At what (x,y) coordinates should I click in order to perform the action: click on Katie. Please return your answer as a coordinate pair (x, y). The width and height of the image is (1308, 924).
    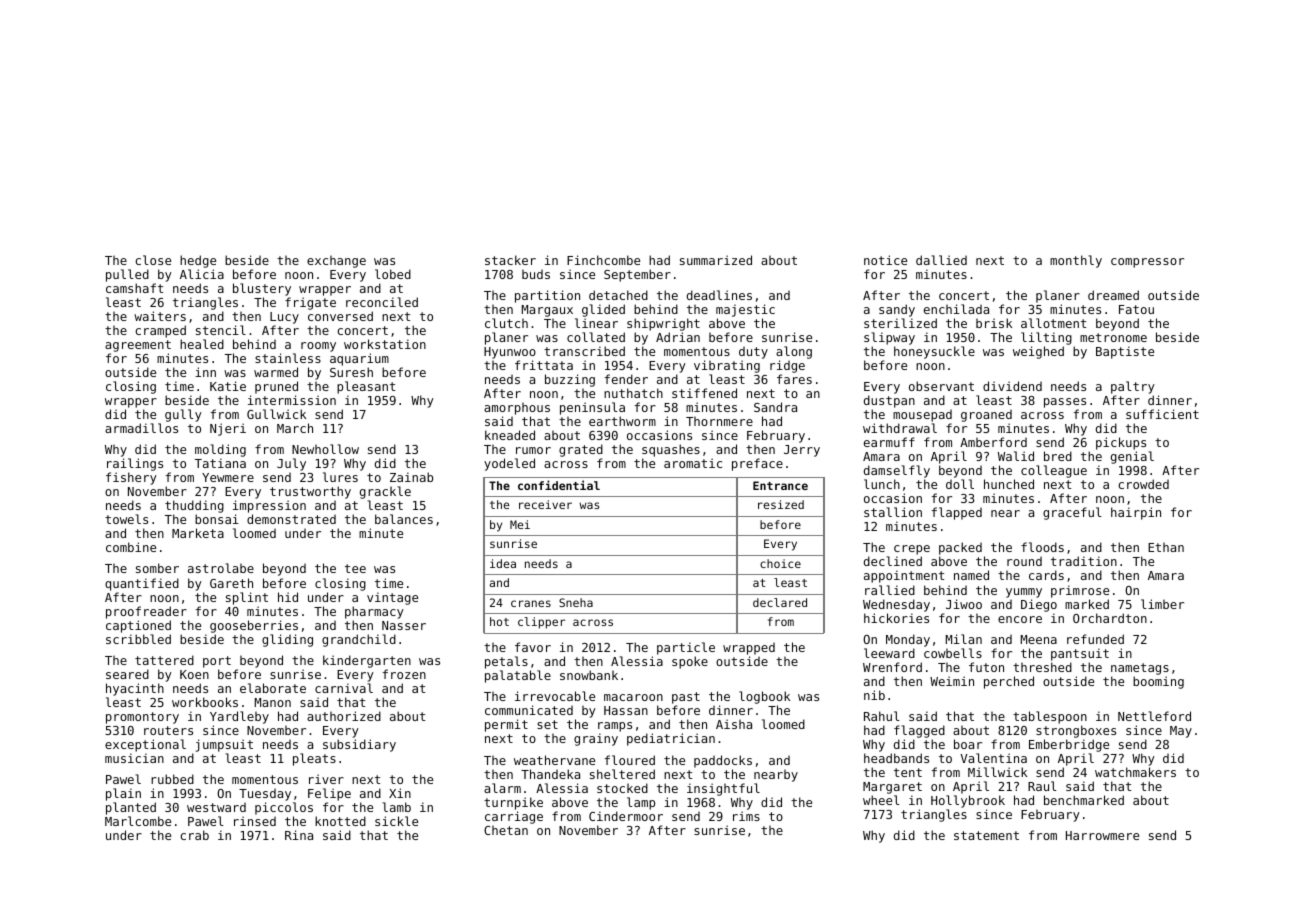
    Looking at the image, I should click on (228, 386).
